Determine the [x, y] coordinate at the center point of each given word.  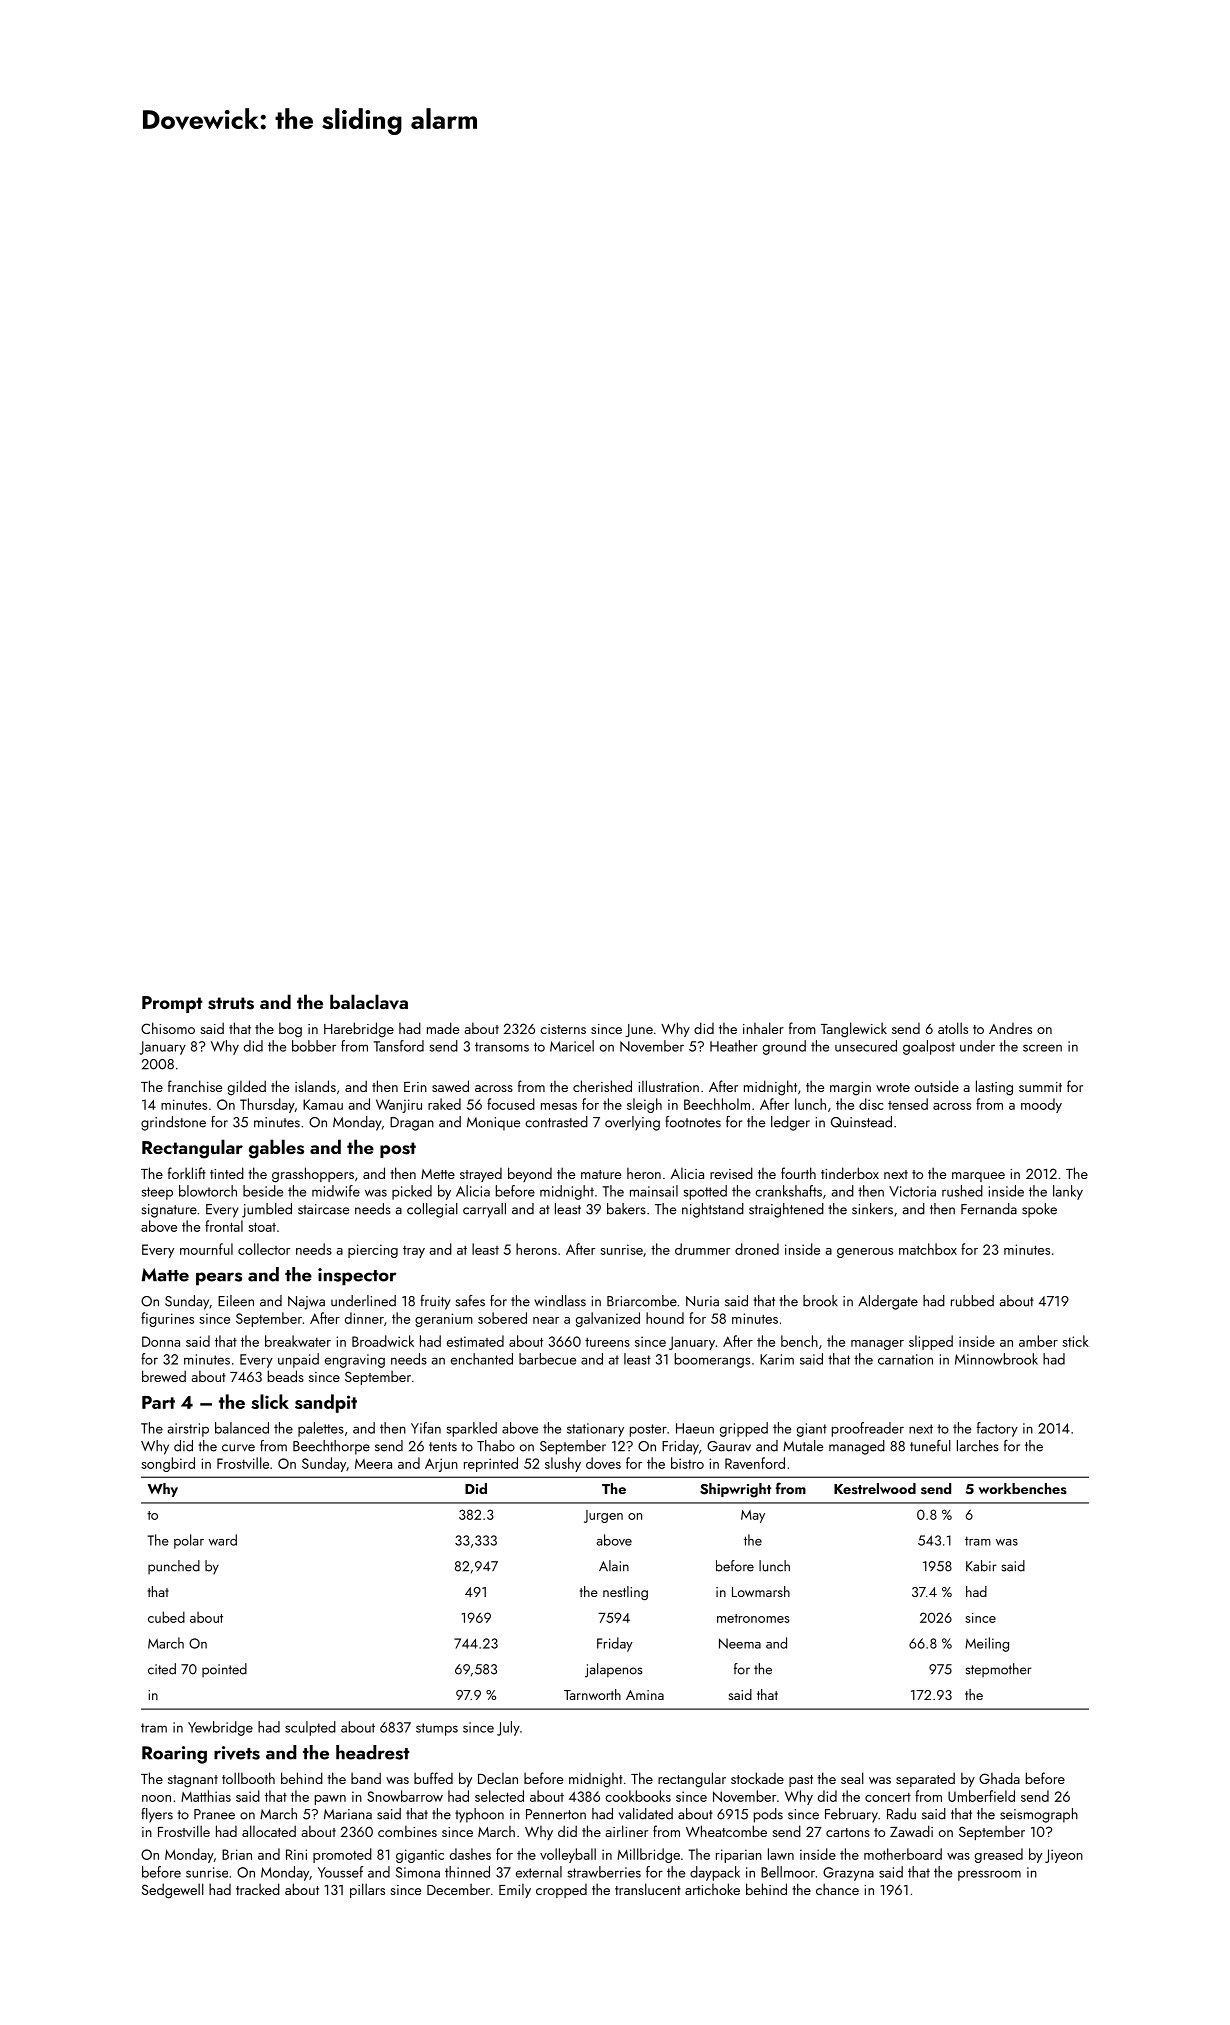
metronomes [753, 1618]
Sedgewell [173, 1891]
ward [223, 1540]
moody [1041, 1105]
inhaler [763, 1028]
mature [601, 1174]
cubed [166, 1617]
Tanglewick [854, 1030]
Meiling [987, 1644]
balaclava [369, 1002]
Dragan [412, 1124]
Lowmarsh [761, 1591]
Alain [614, 1566]
